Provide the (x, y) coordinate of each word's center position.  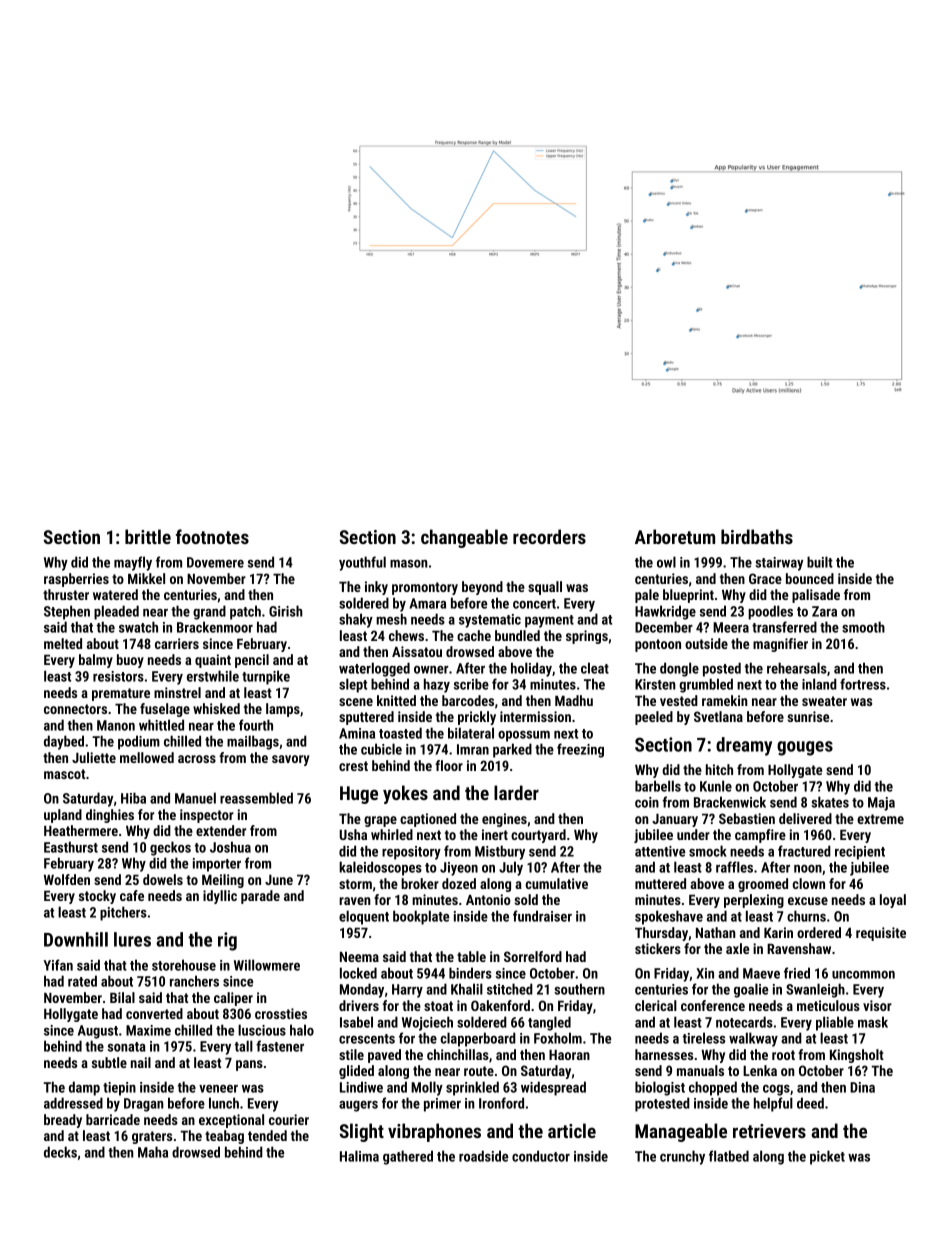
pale (647, 596)
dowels (163, 879)
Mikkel (146, 578)
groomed (763, 885)
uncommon (863, 975)
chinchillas (458, 1054)
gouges (805, 748)
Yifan (58, 965)
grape (380, 821)
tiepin (119, 1089)
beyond (482, 588)
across (197, 759)
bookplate (421, 917)
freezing (580, 750)
